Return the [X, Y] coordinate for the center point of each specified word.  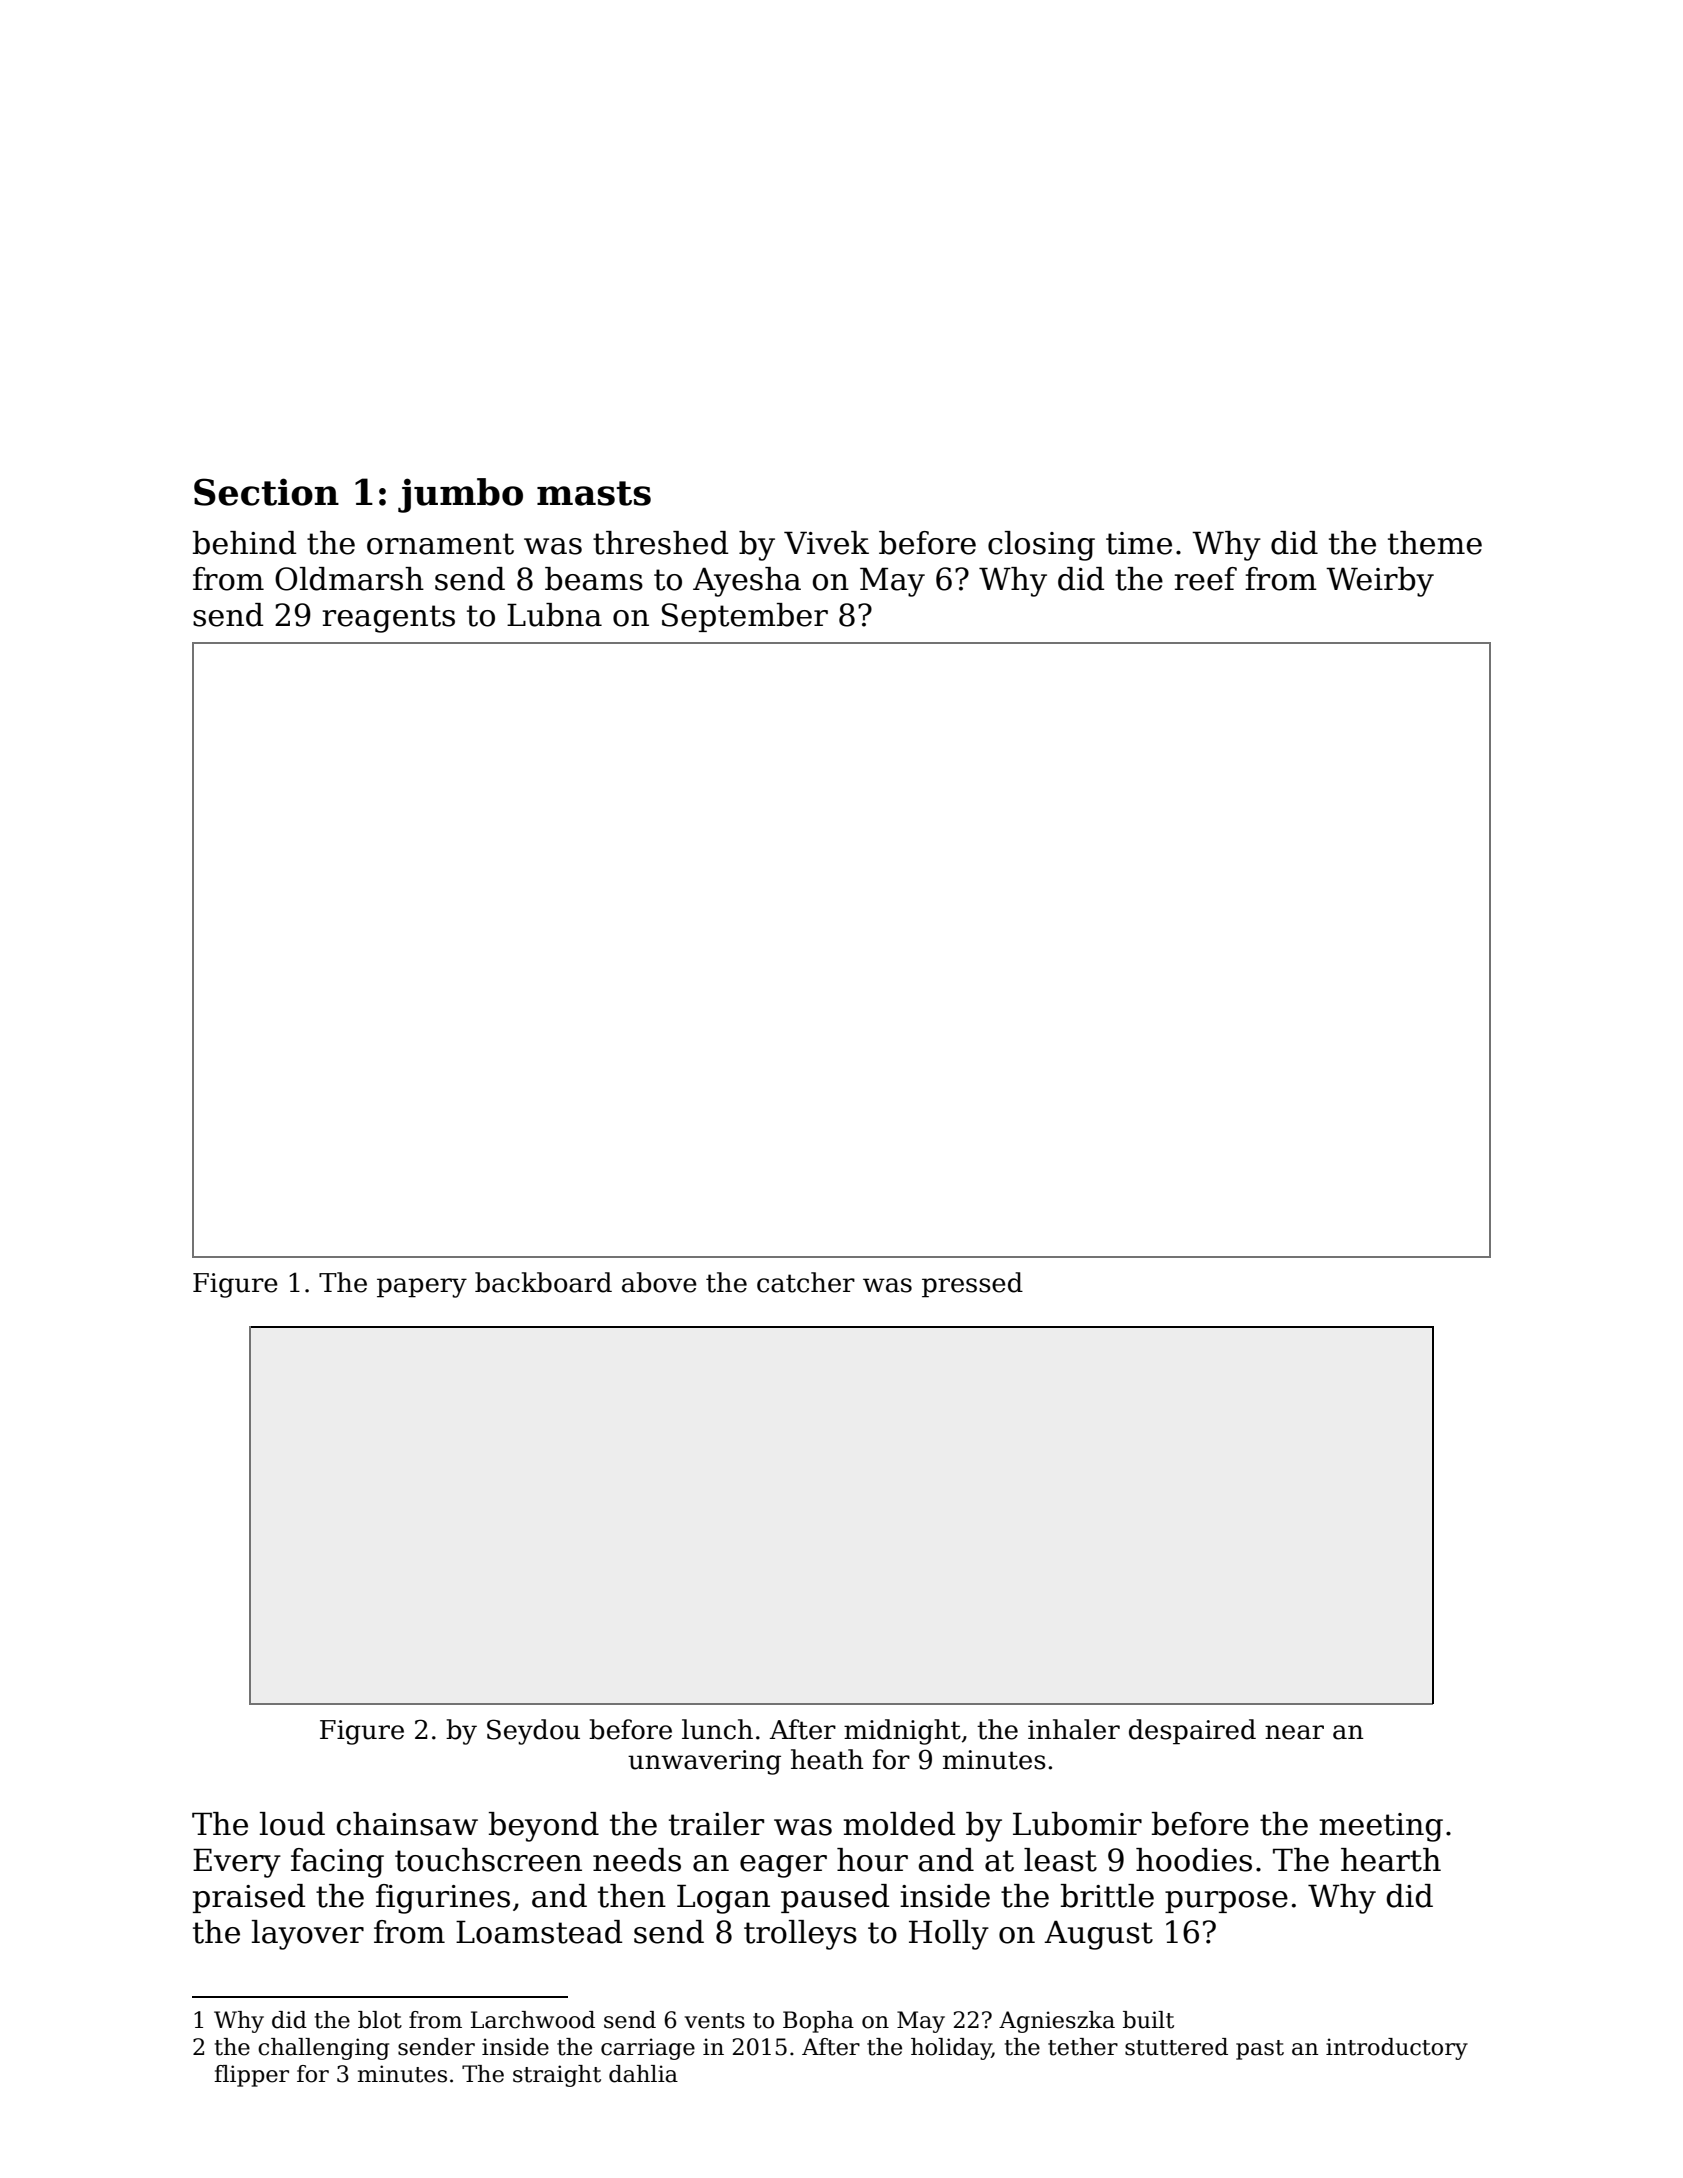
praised [249, 1898]
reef [1205, 579]
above [659, 1282]
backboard [543, 1282]
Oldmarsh [349, 579]
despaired [1192, 1732]
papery [422, 1288]
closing [1041, 546]
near [1294, 1732]
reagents [388, 619]
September [745, 617]
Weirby [1380, 582]
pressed [972, 1285]
